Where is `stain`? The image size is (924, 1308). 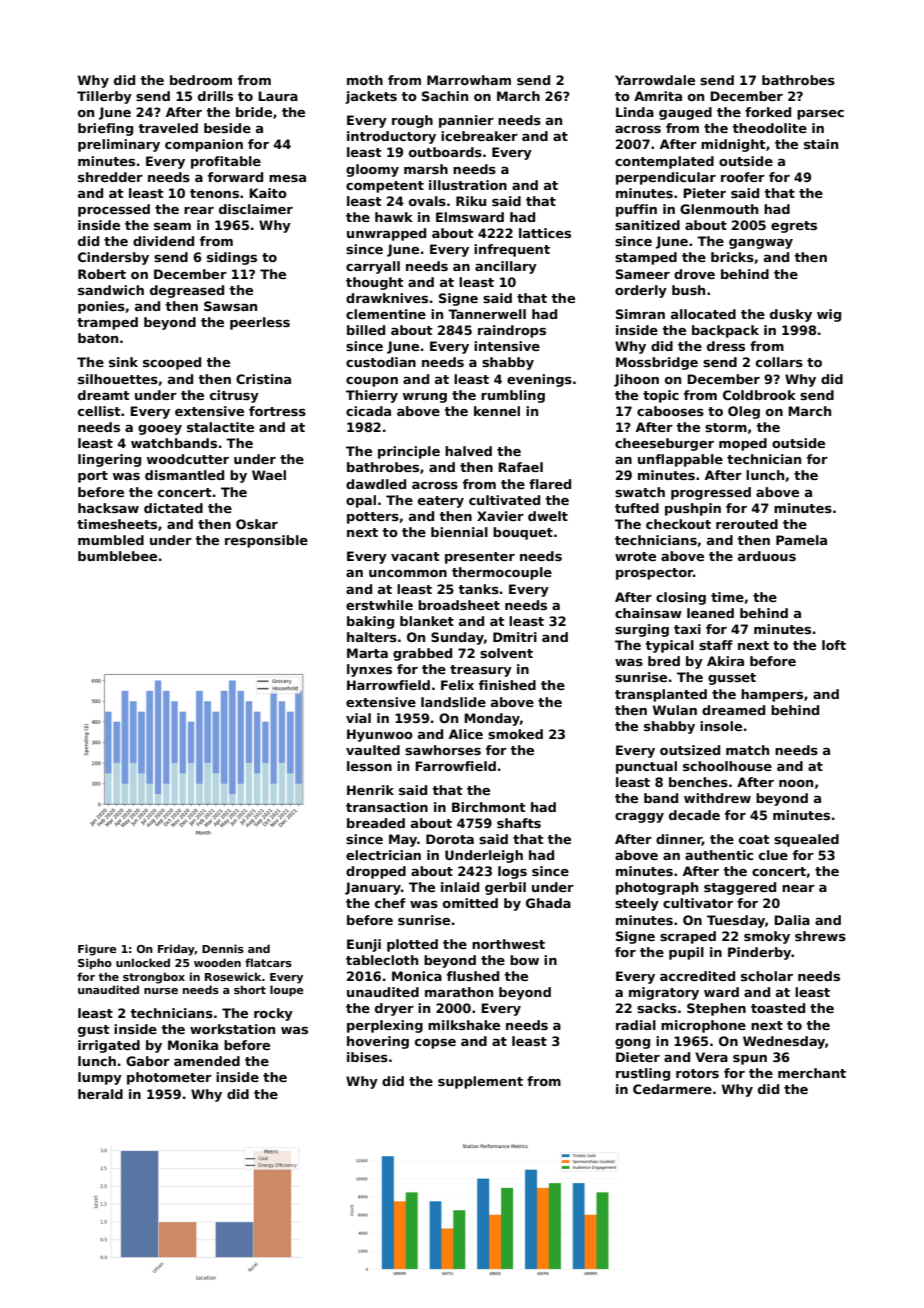 stain is located at coordinates (821, 144).
